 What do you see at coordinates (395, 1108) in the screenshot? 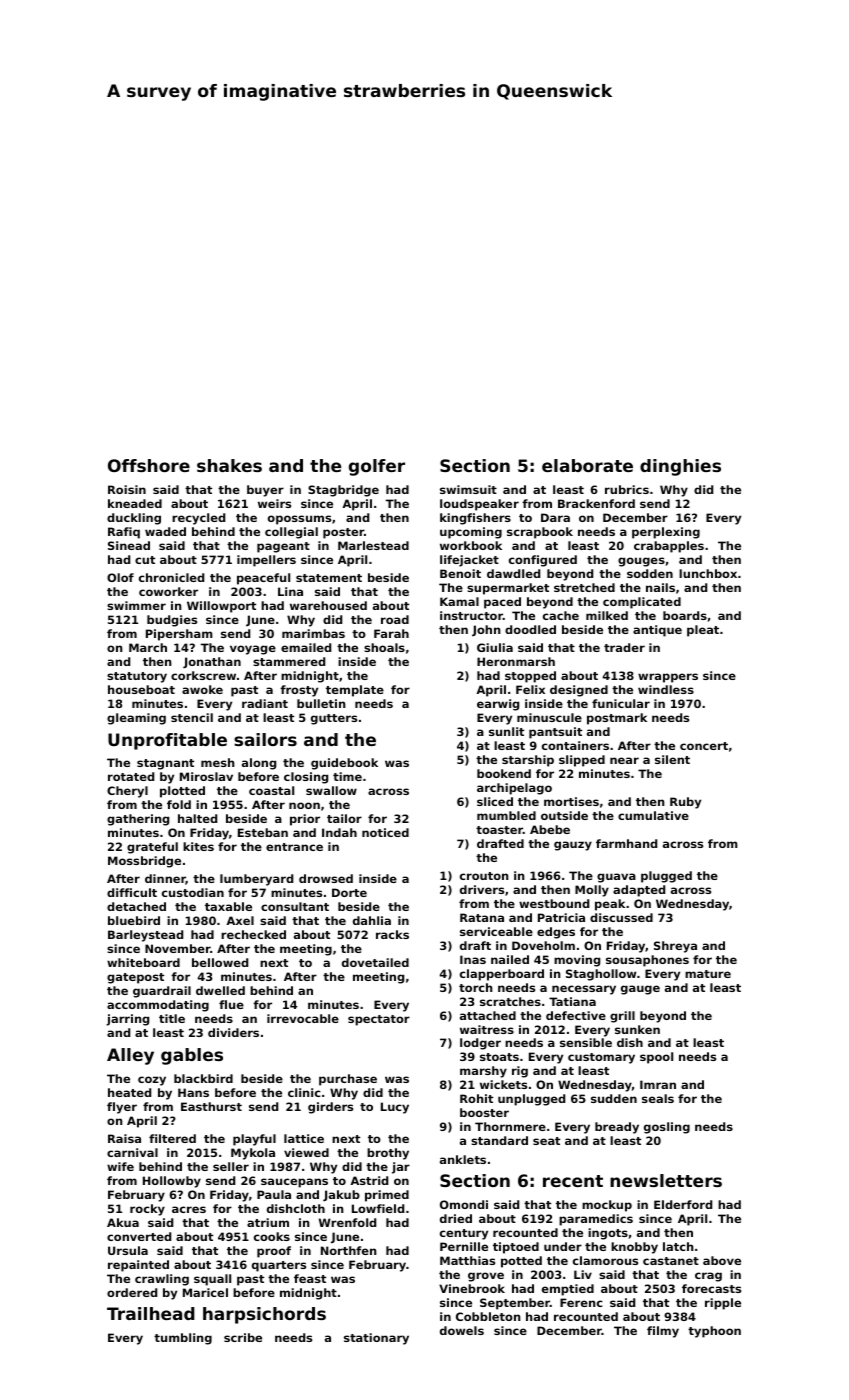
I see `Lucy` at bounding box center [395, 1108].
